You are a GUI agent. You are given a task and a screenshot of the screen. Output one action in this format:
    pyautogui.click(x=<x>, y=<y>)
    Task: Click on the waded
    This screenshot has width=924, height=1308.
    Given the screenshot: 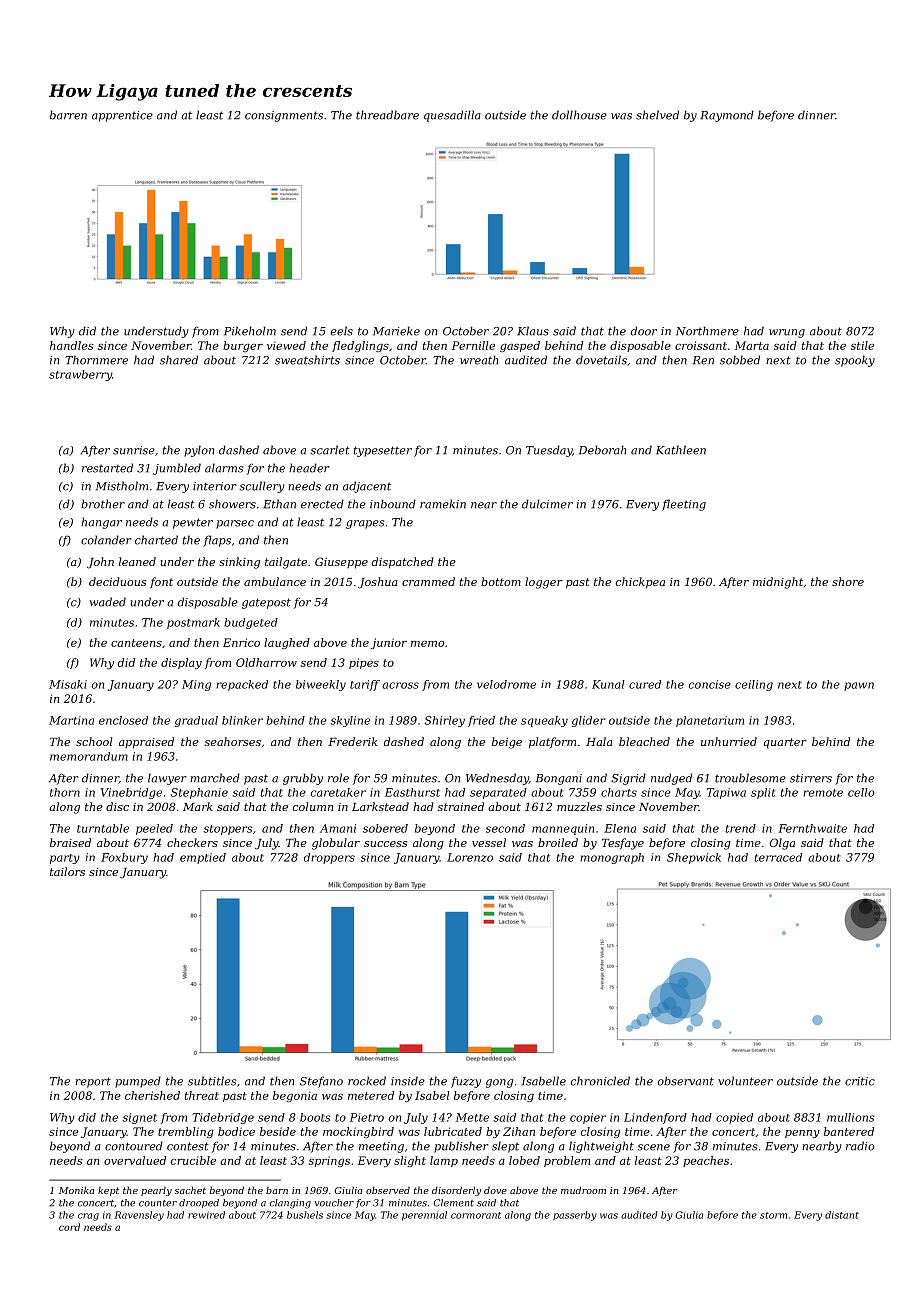 What is the action you would take?
    pyautogui.click(x=108, y=602)
